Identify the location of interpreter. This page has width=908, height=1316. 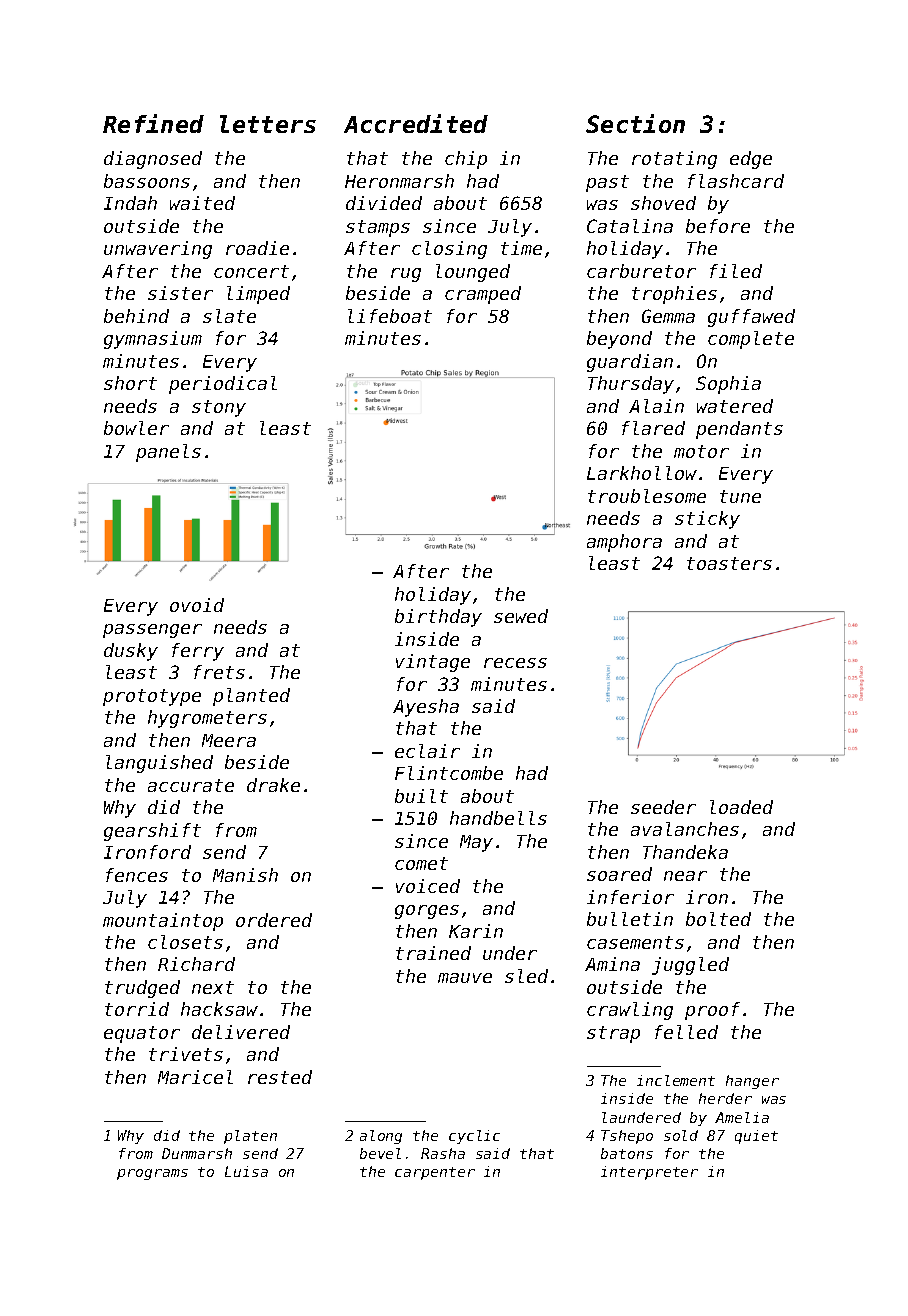
(649, 1173).
